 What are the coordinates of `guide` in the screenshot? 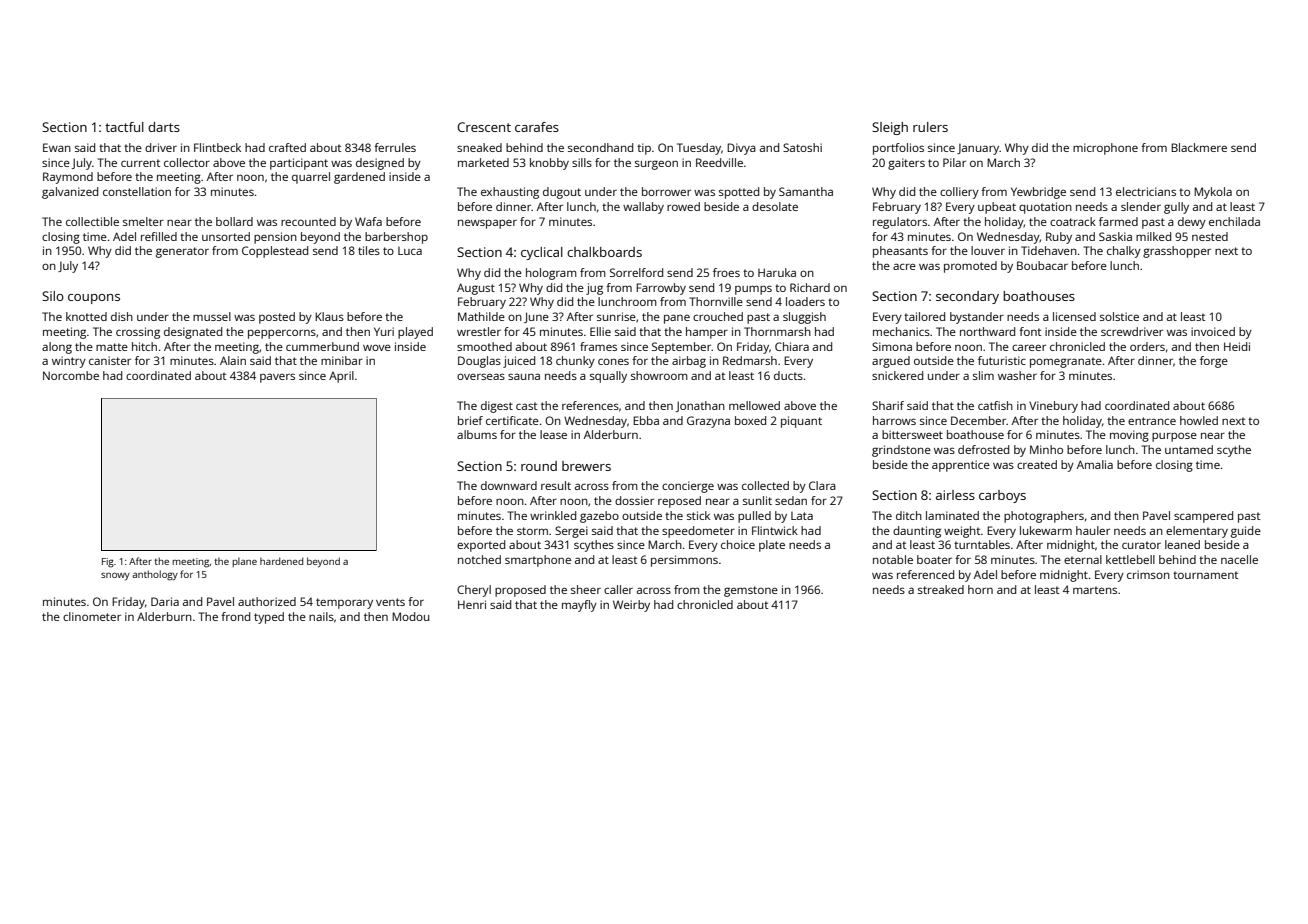 It's located at (1246, 532).
